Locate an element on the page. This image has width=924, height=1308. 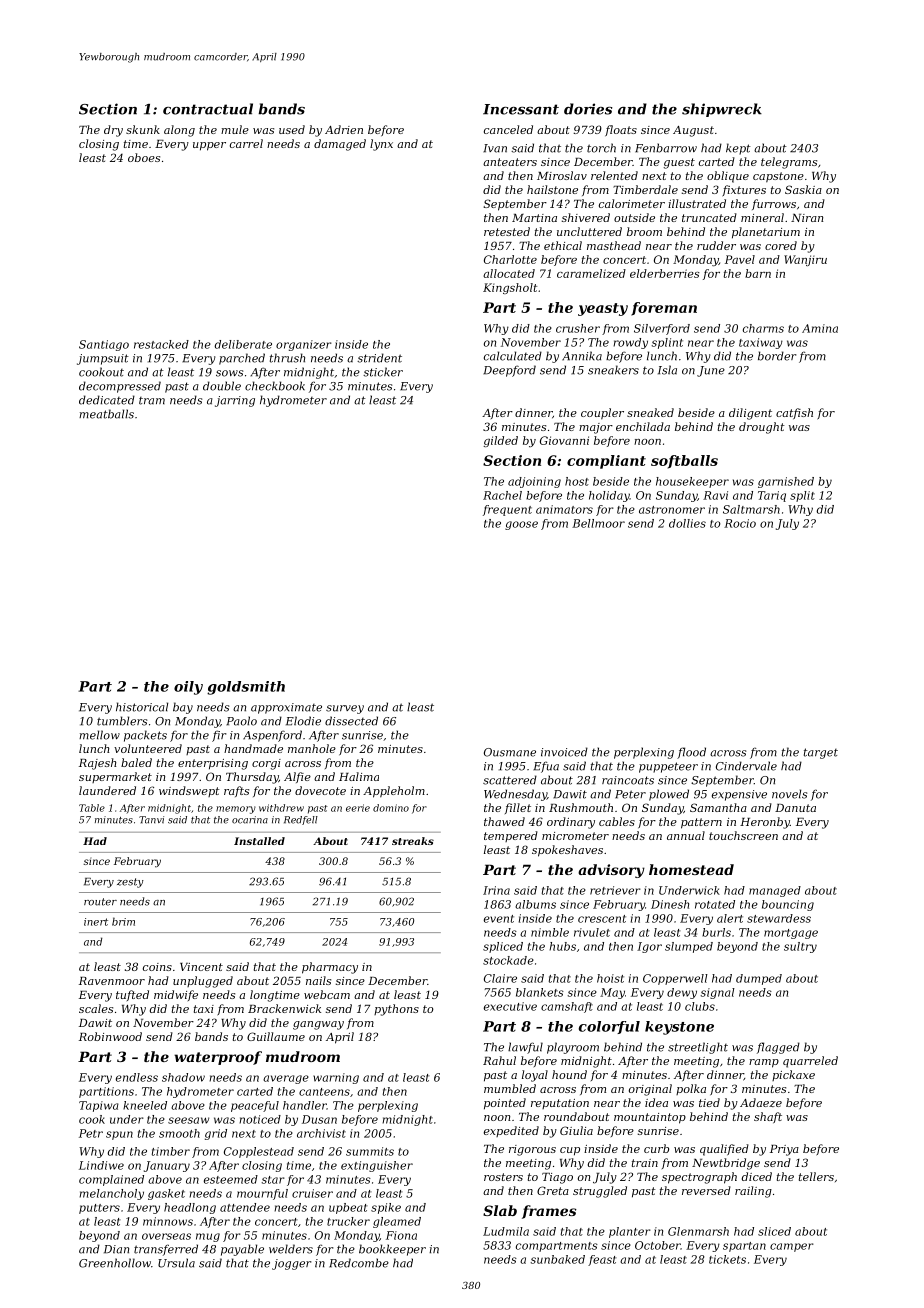
telegrams is located at coordinates (789, 163).
